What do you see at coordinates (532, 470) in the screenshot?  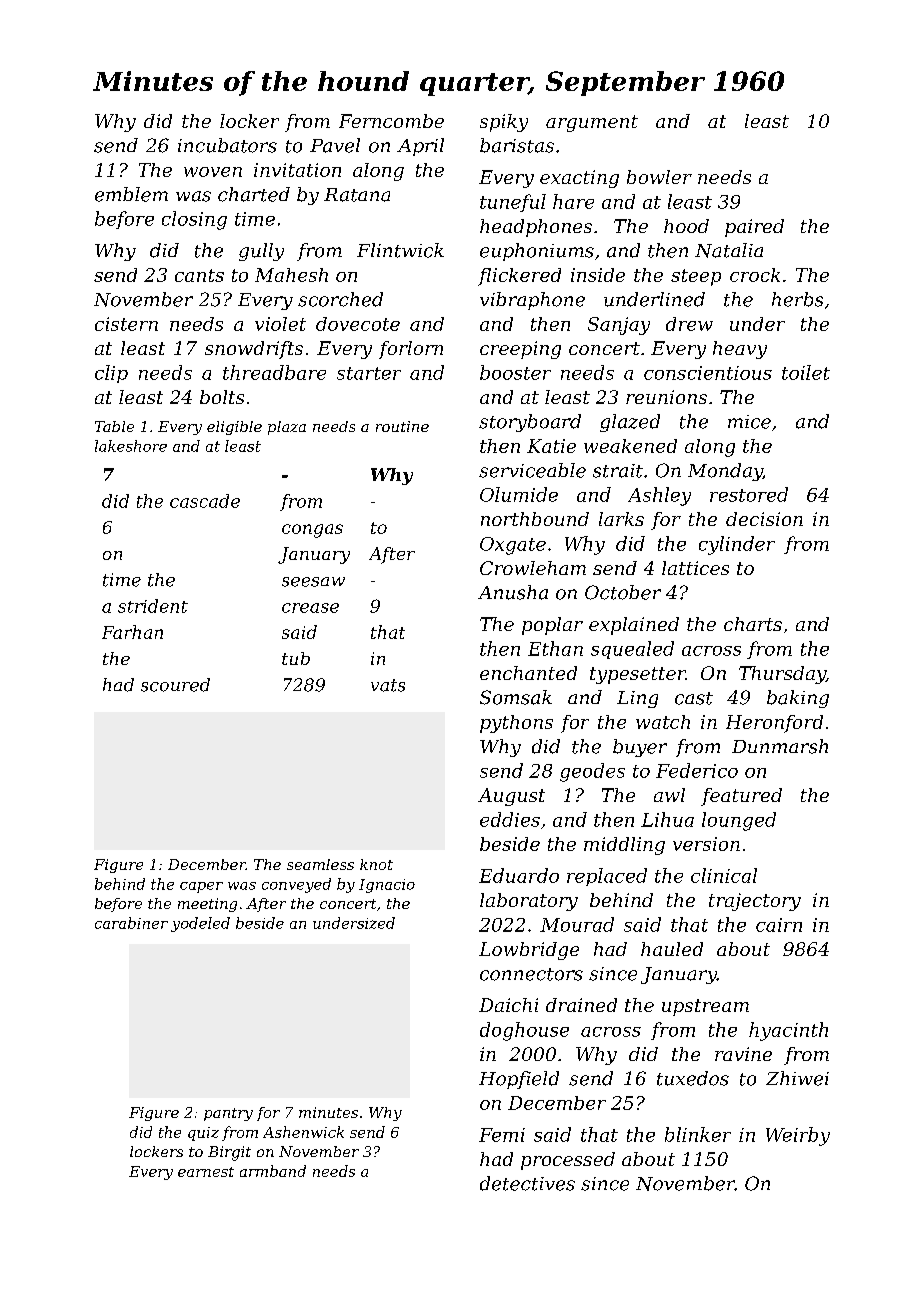 I see `serviceable` at bounding box center [532, 470].
